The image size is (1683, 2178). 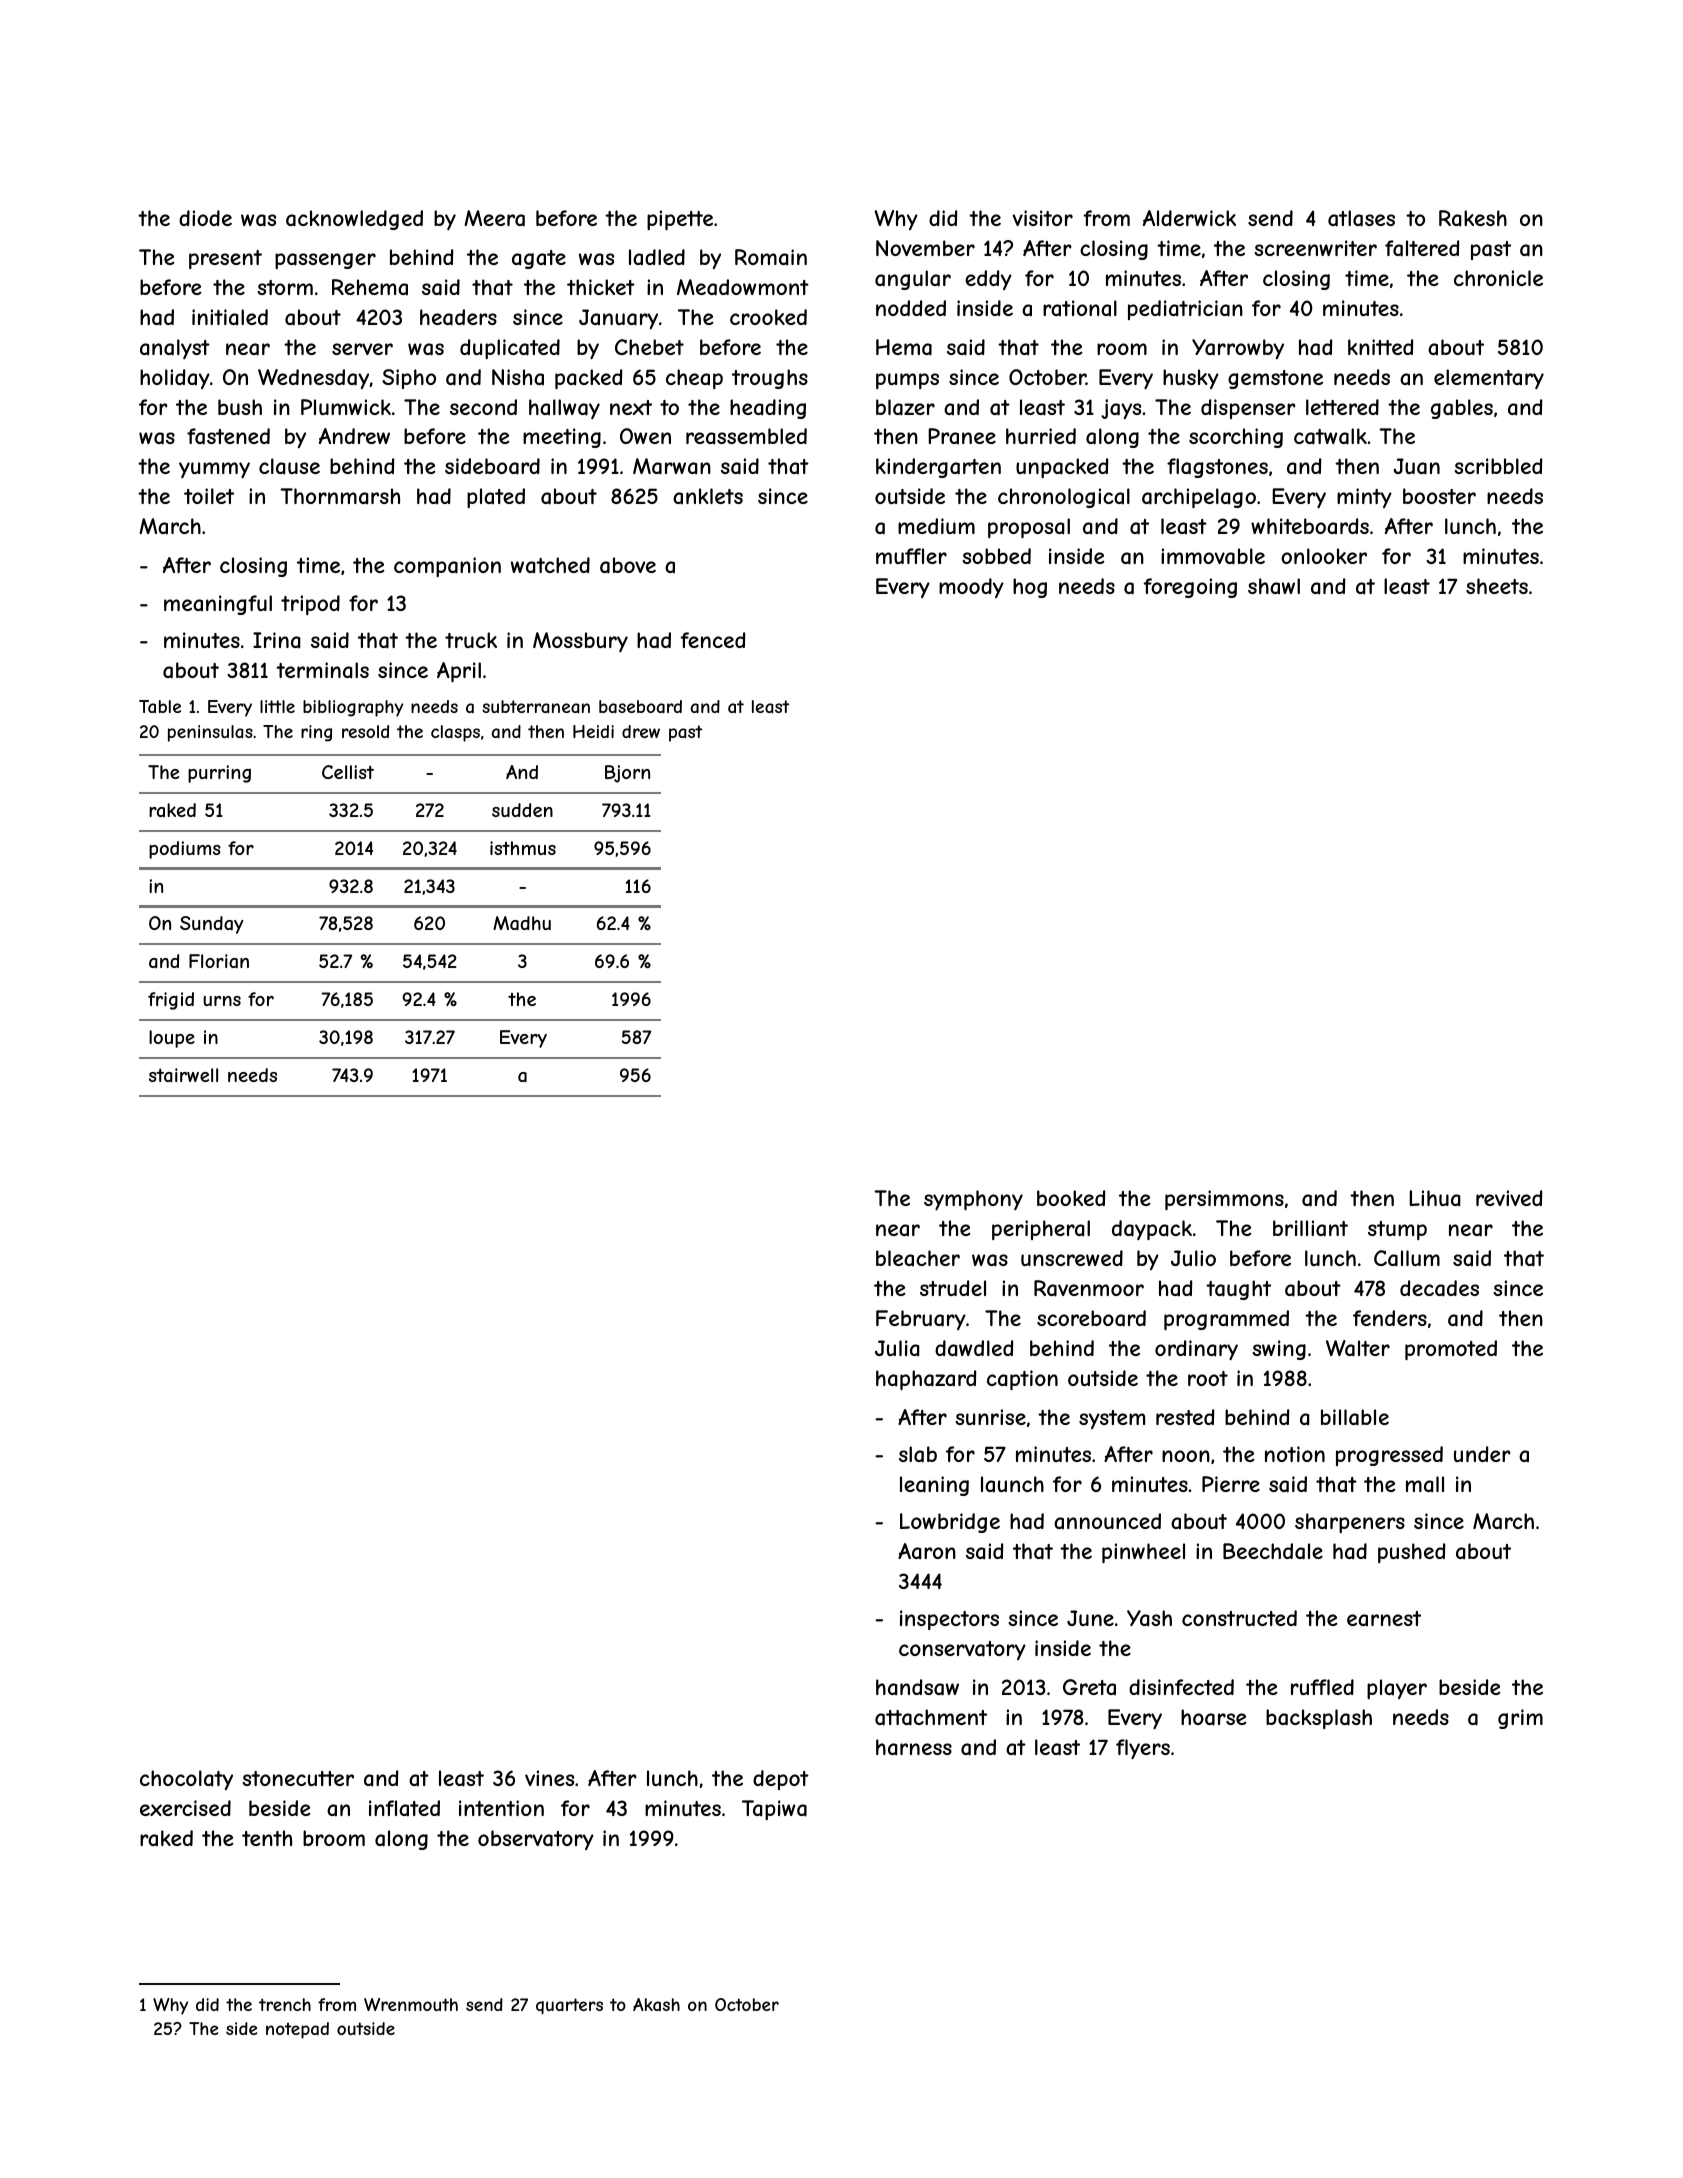 I want to click on tenth, so click(x=267, y=1838).
